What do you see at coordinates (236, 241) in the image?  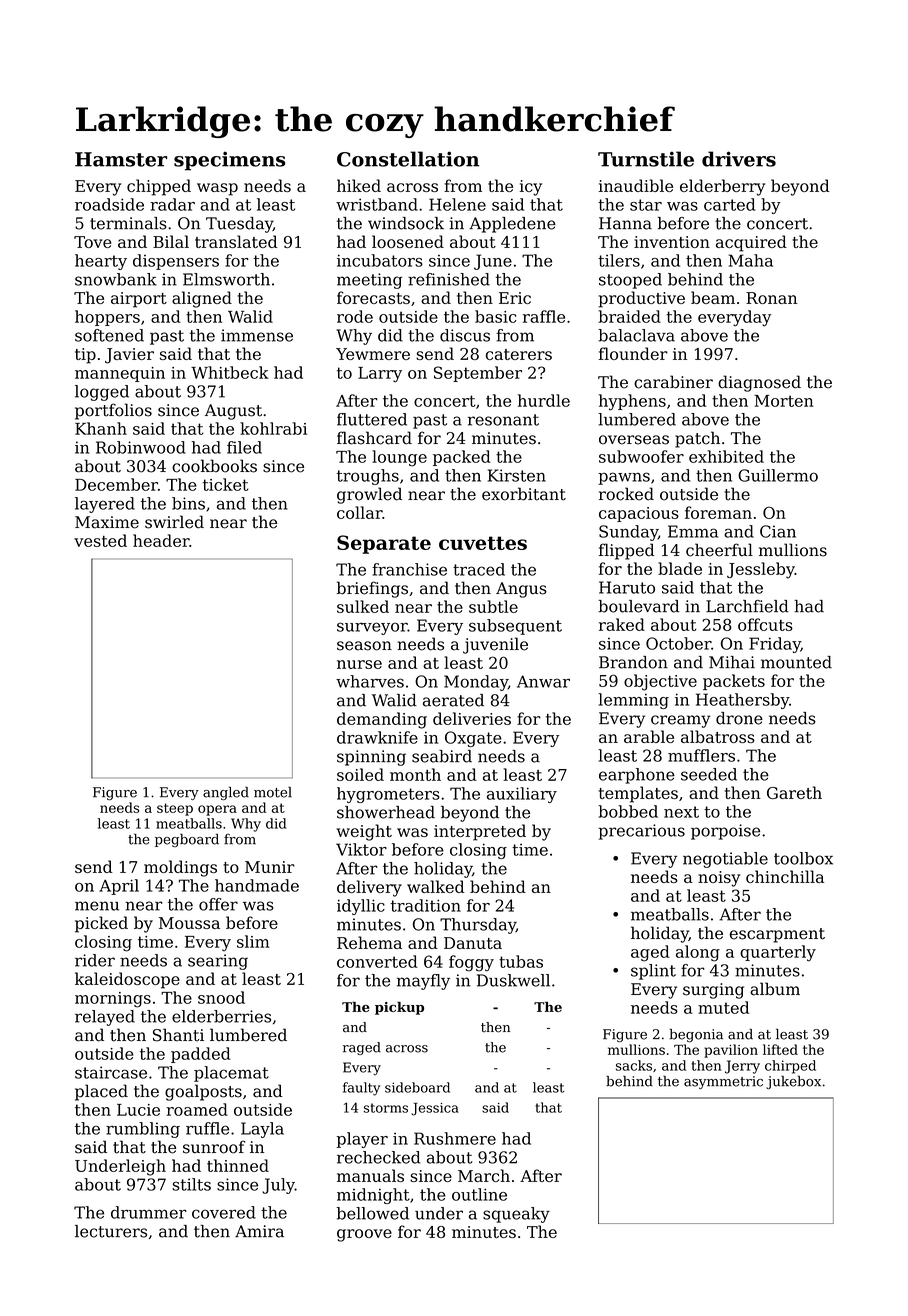 I see `translated` at bounding box center [236, 241].
